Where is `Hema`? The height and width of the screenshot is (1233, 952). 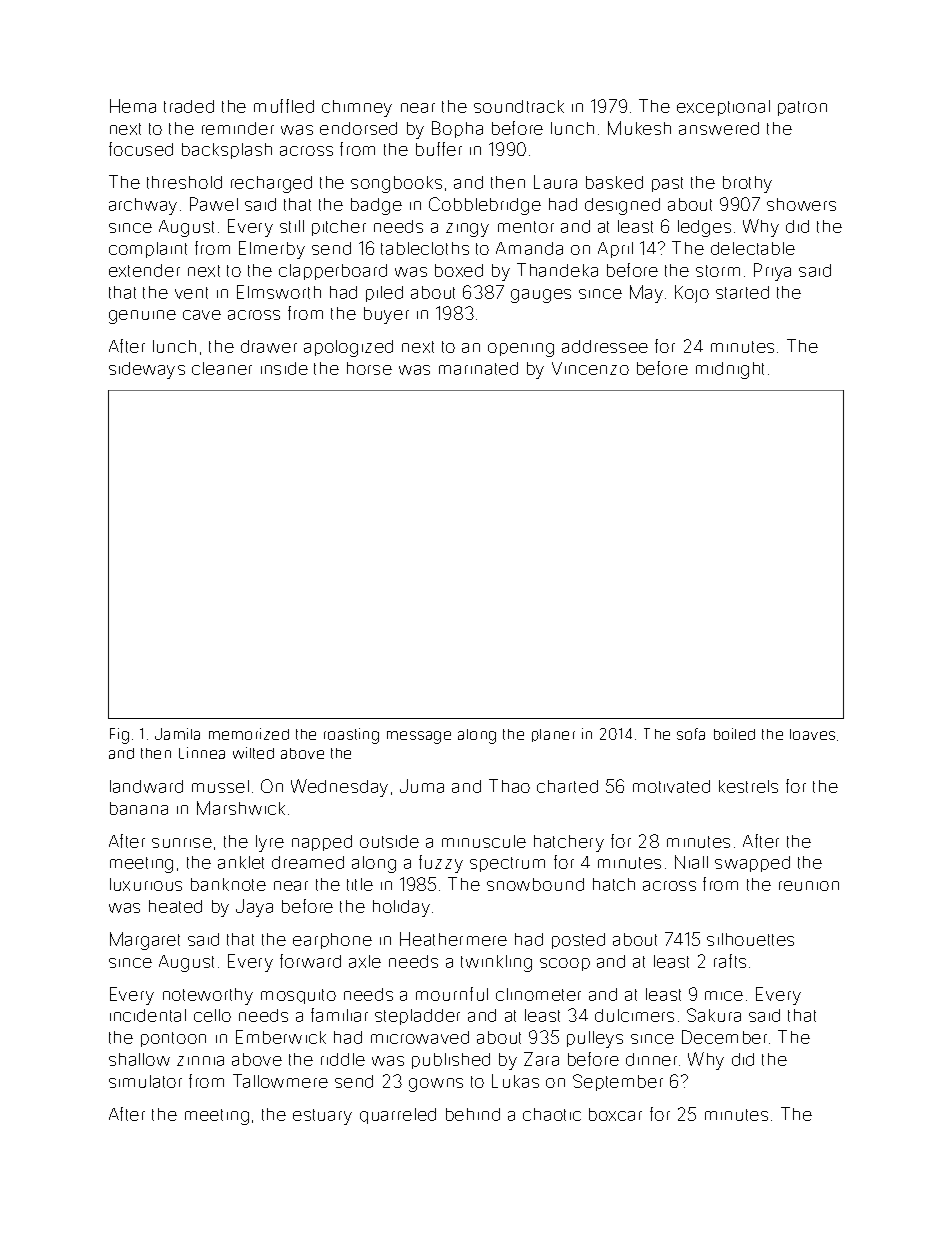
Hema is located at coordinates (133, 106).
